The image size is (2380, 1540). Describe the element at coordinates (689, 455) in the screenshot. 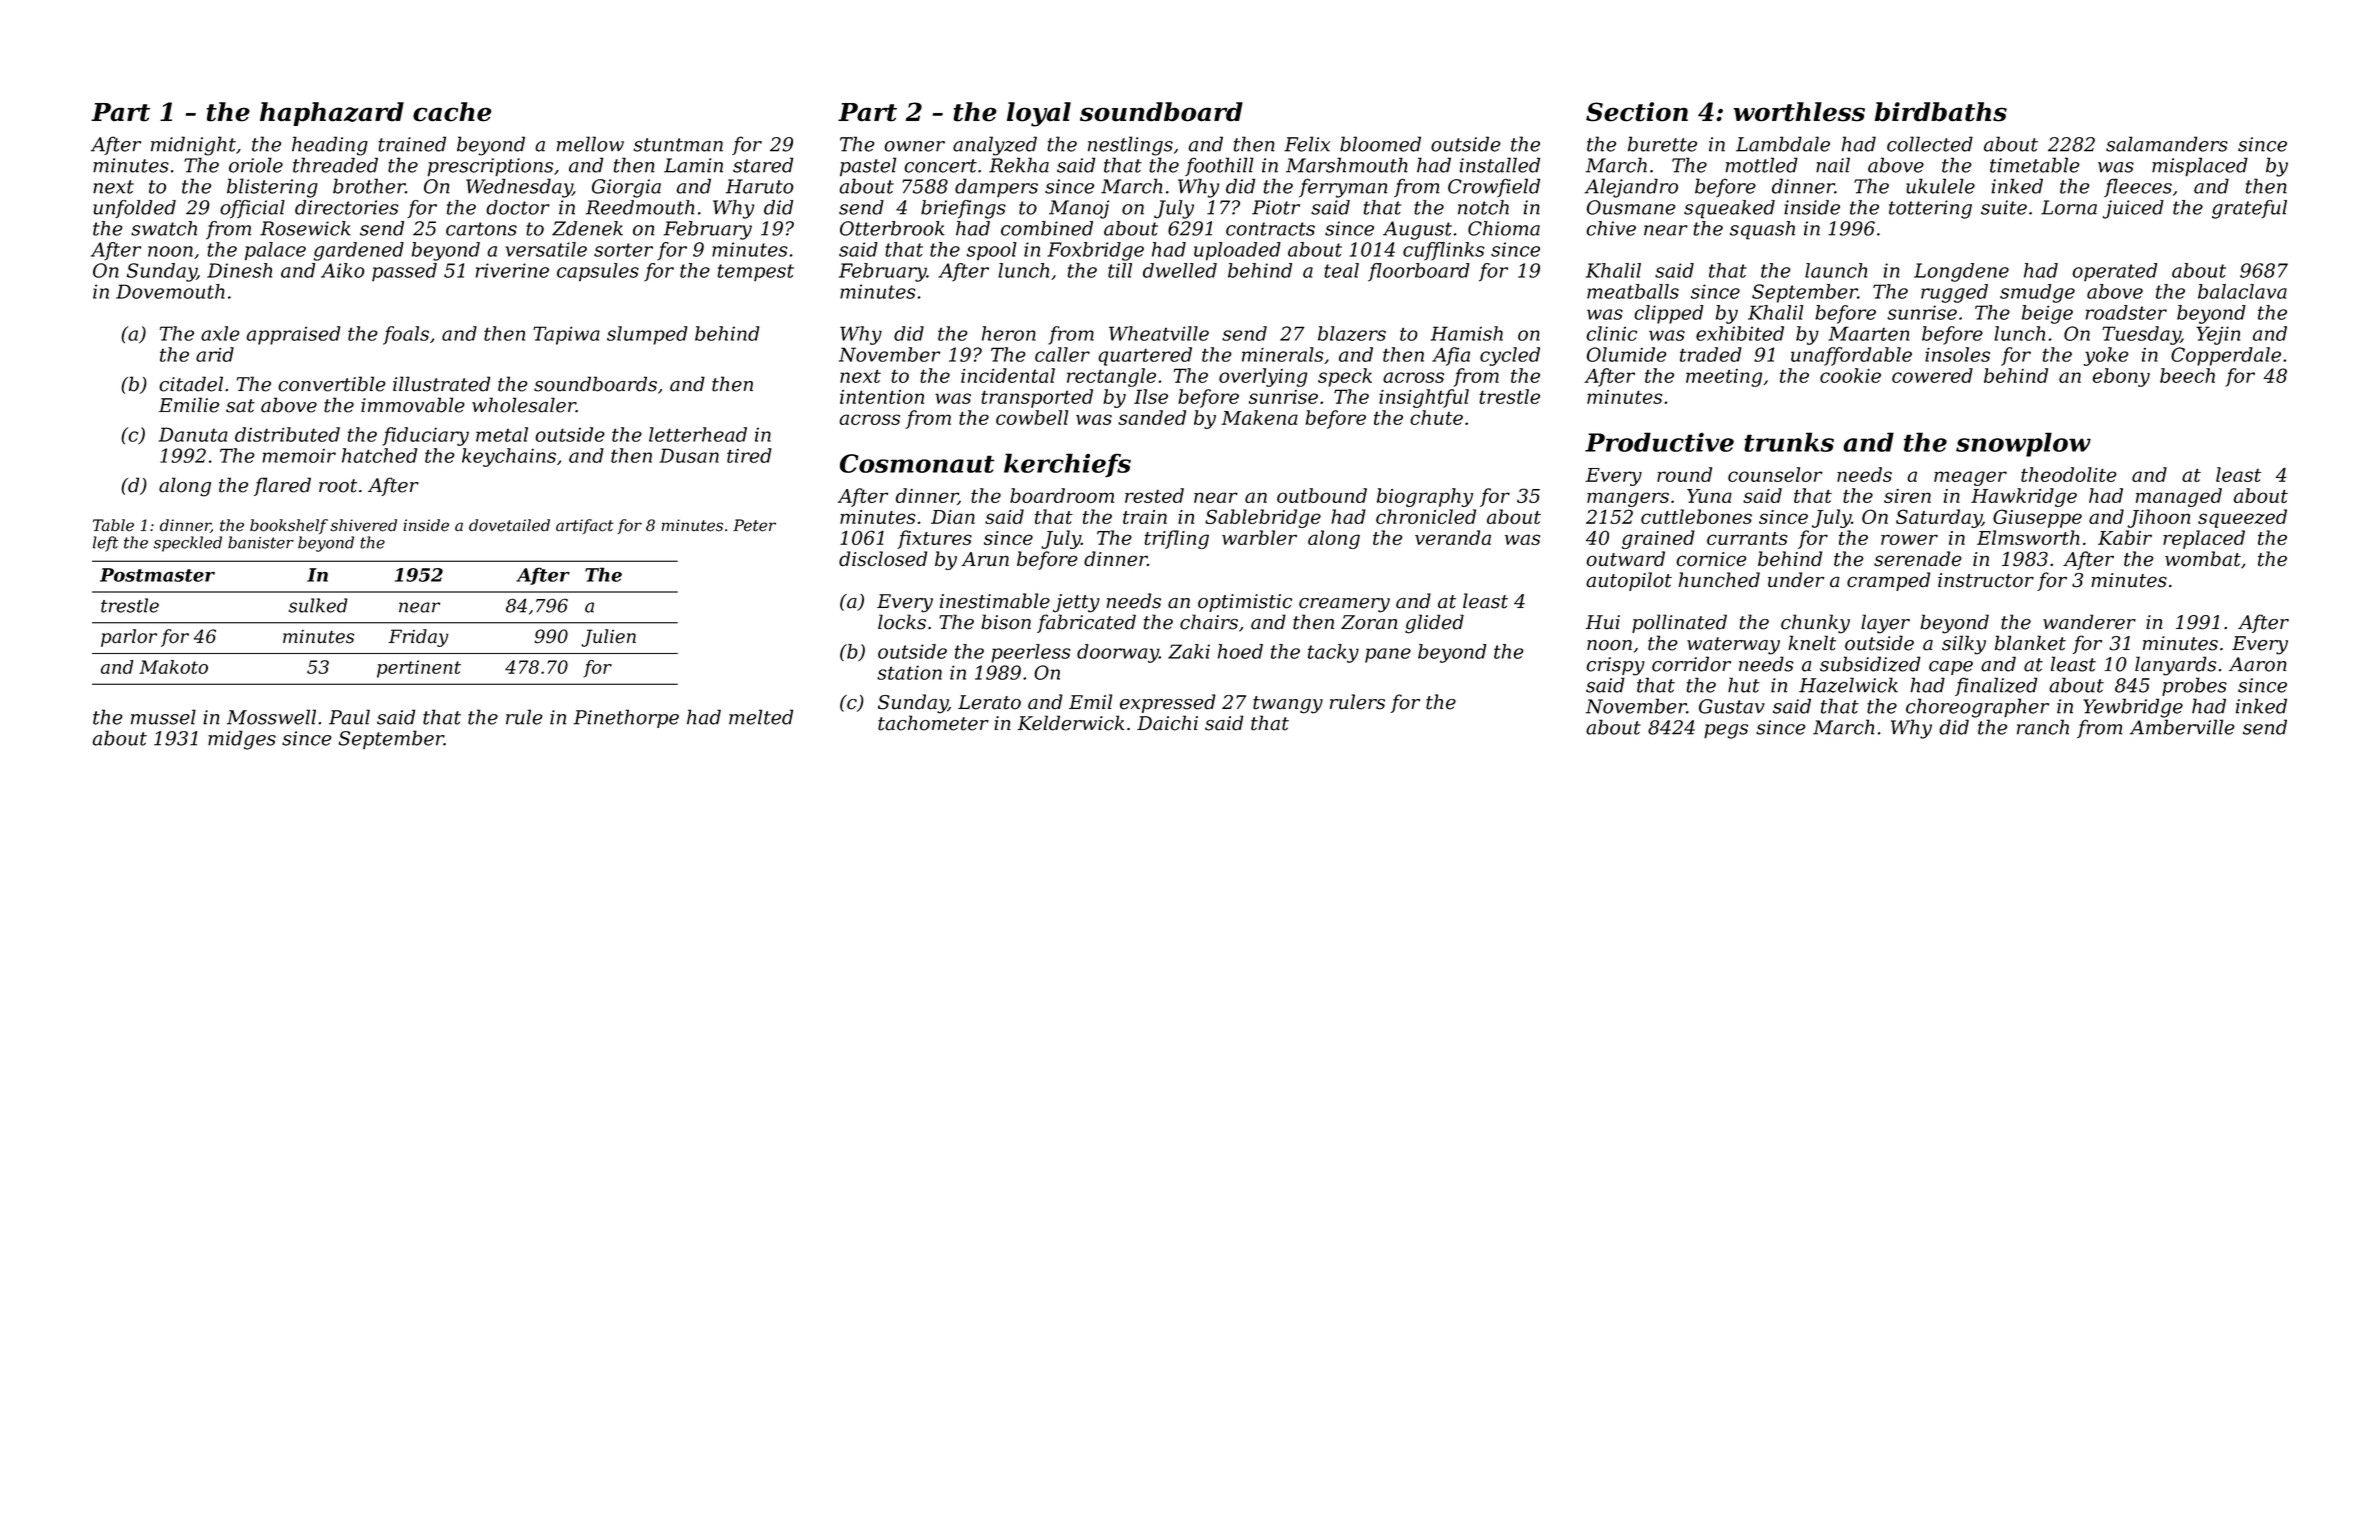

I see `Dusan` at that location.
